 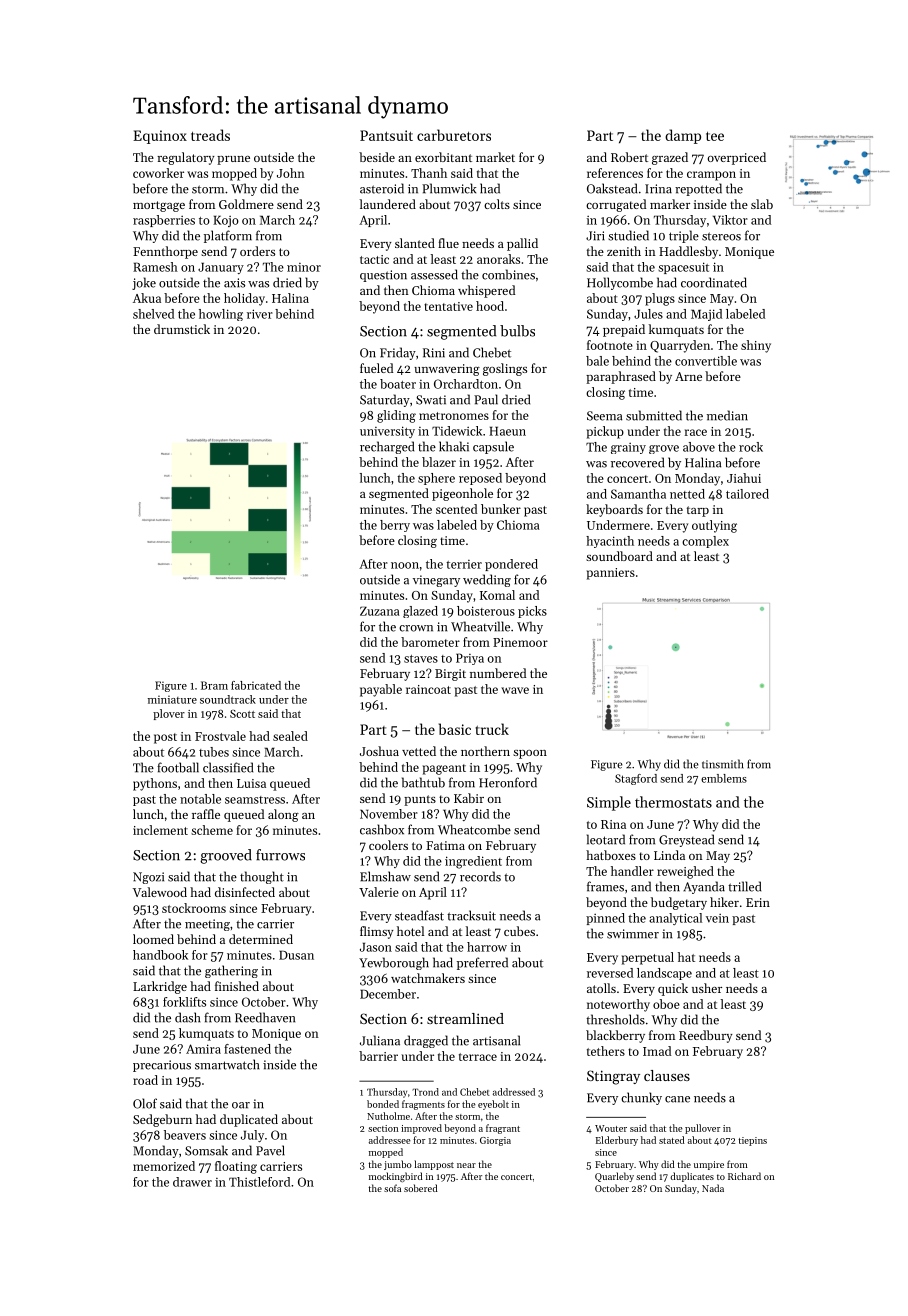 I want to click on drawer, so click(x=192, y=1182).
